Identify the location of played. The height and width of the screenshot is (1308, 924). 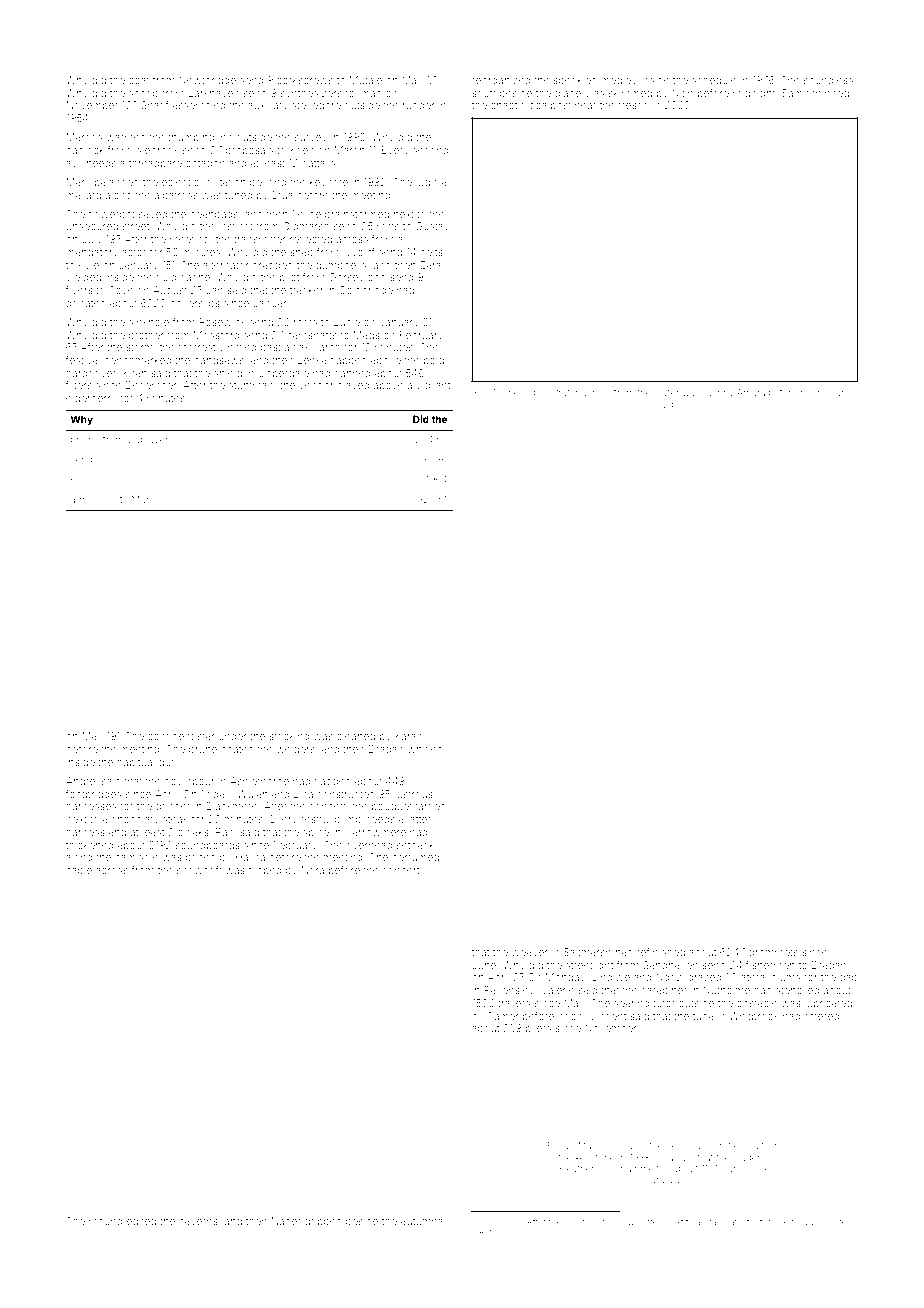
(353, 386).
